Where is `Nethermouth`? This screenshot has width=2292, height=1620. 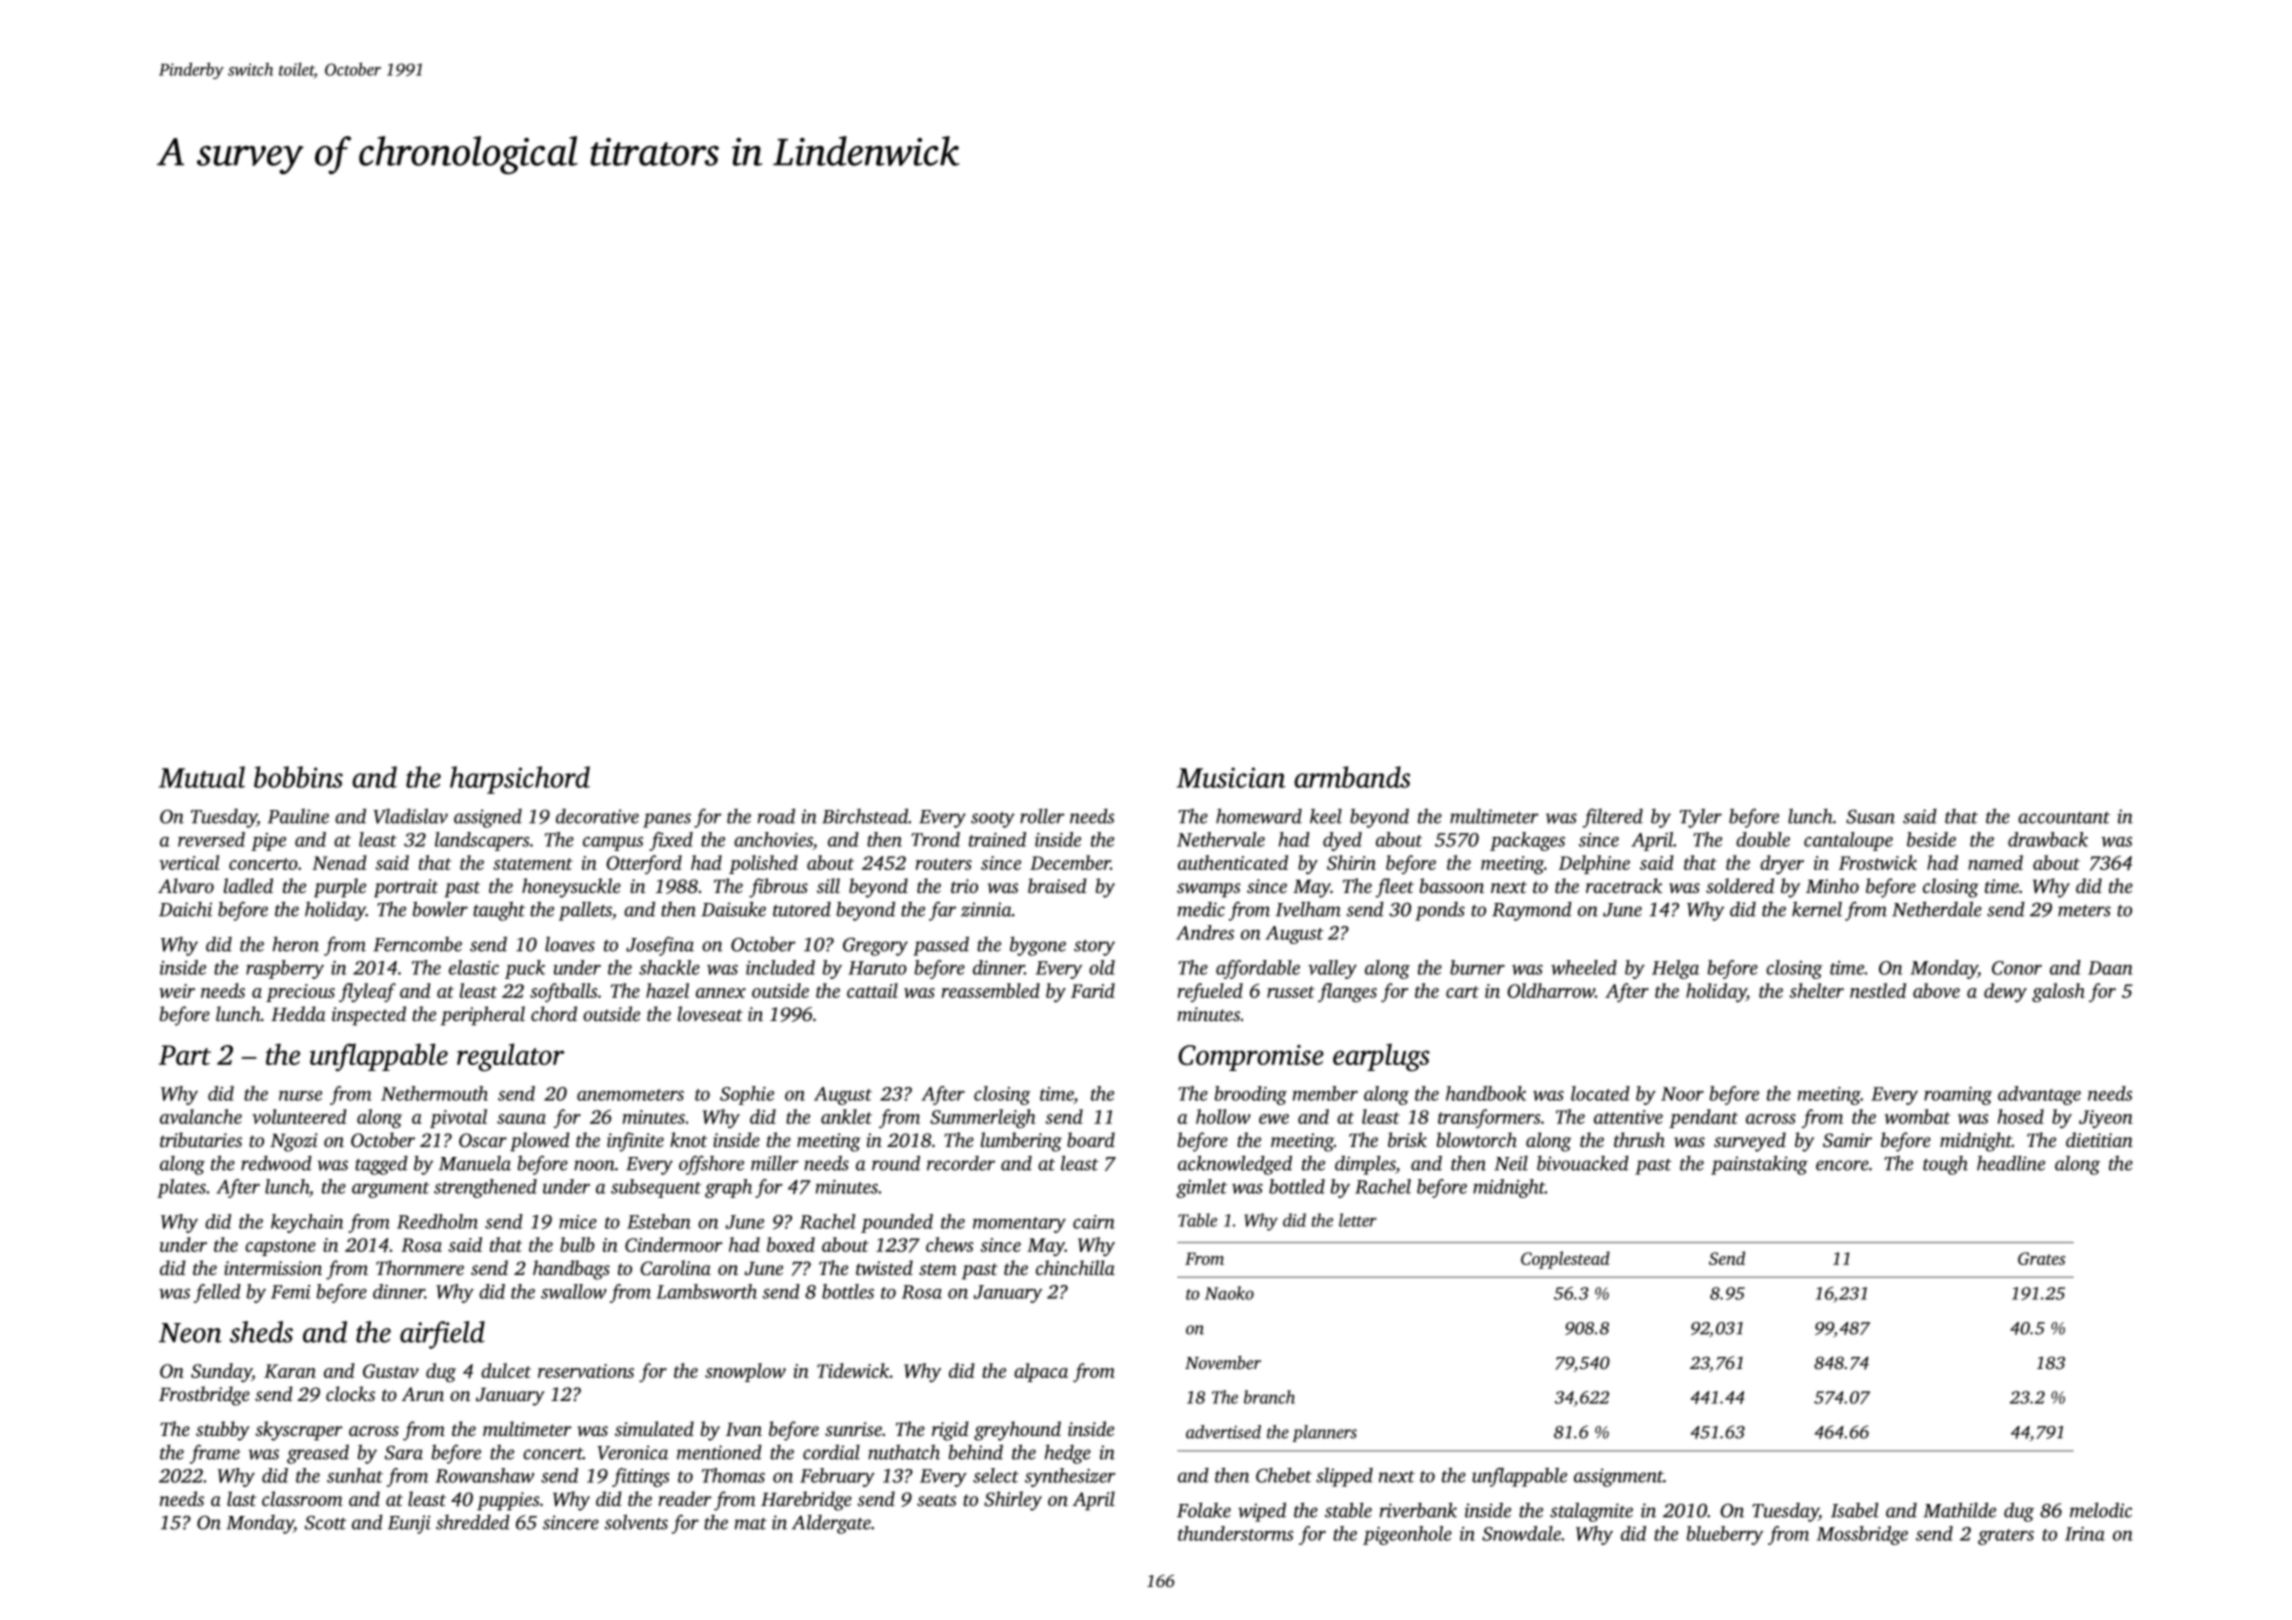
Nethermouth is located at coordinates (434, 1093).
